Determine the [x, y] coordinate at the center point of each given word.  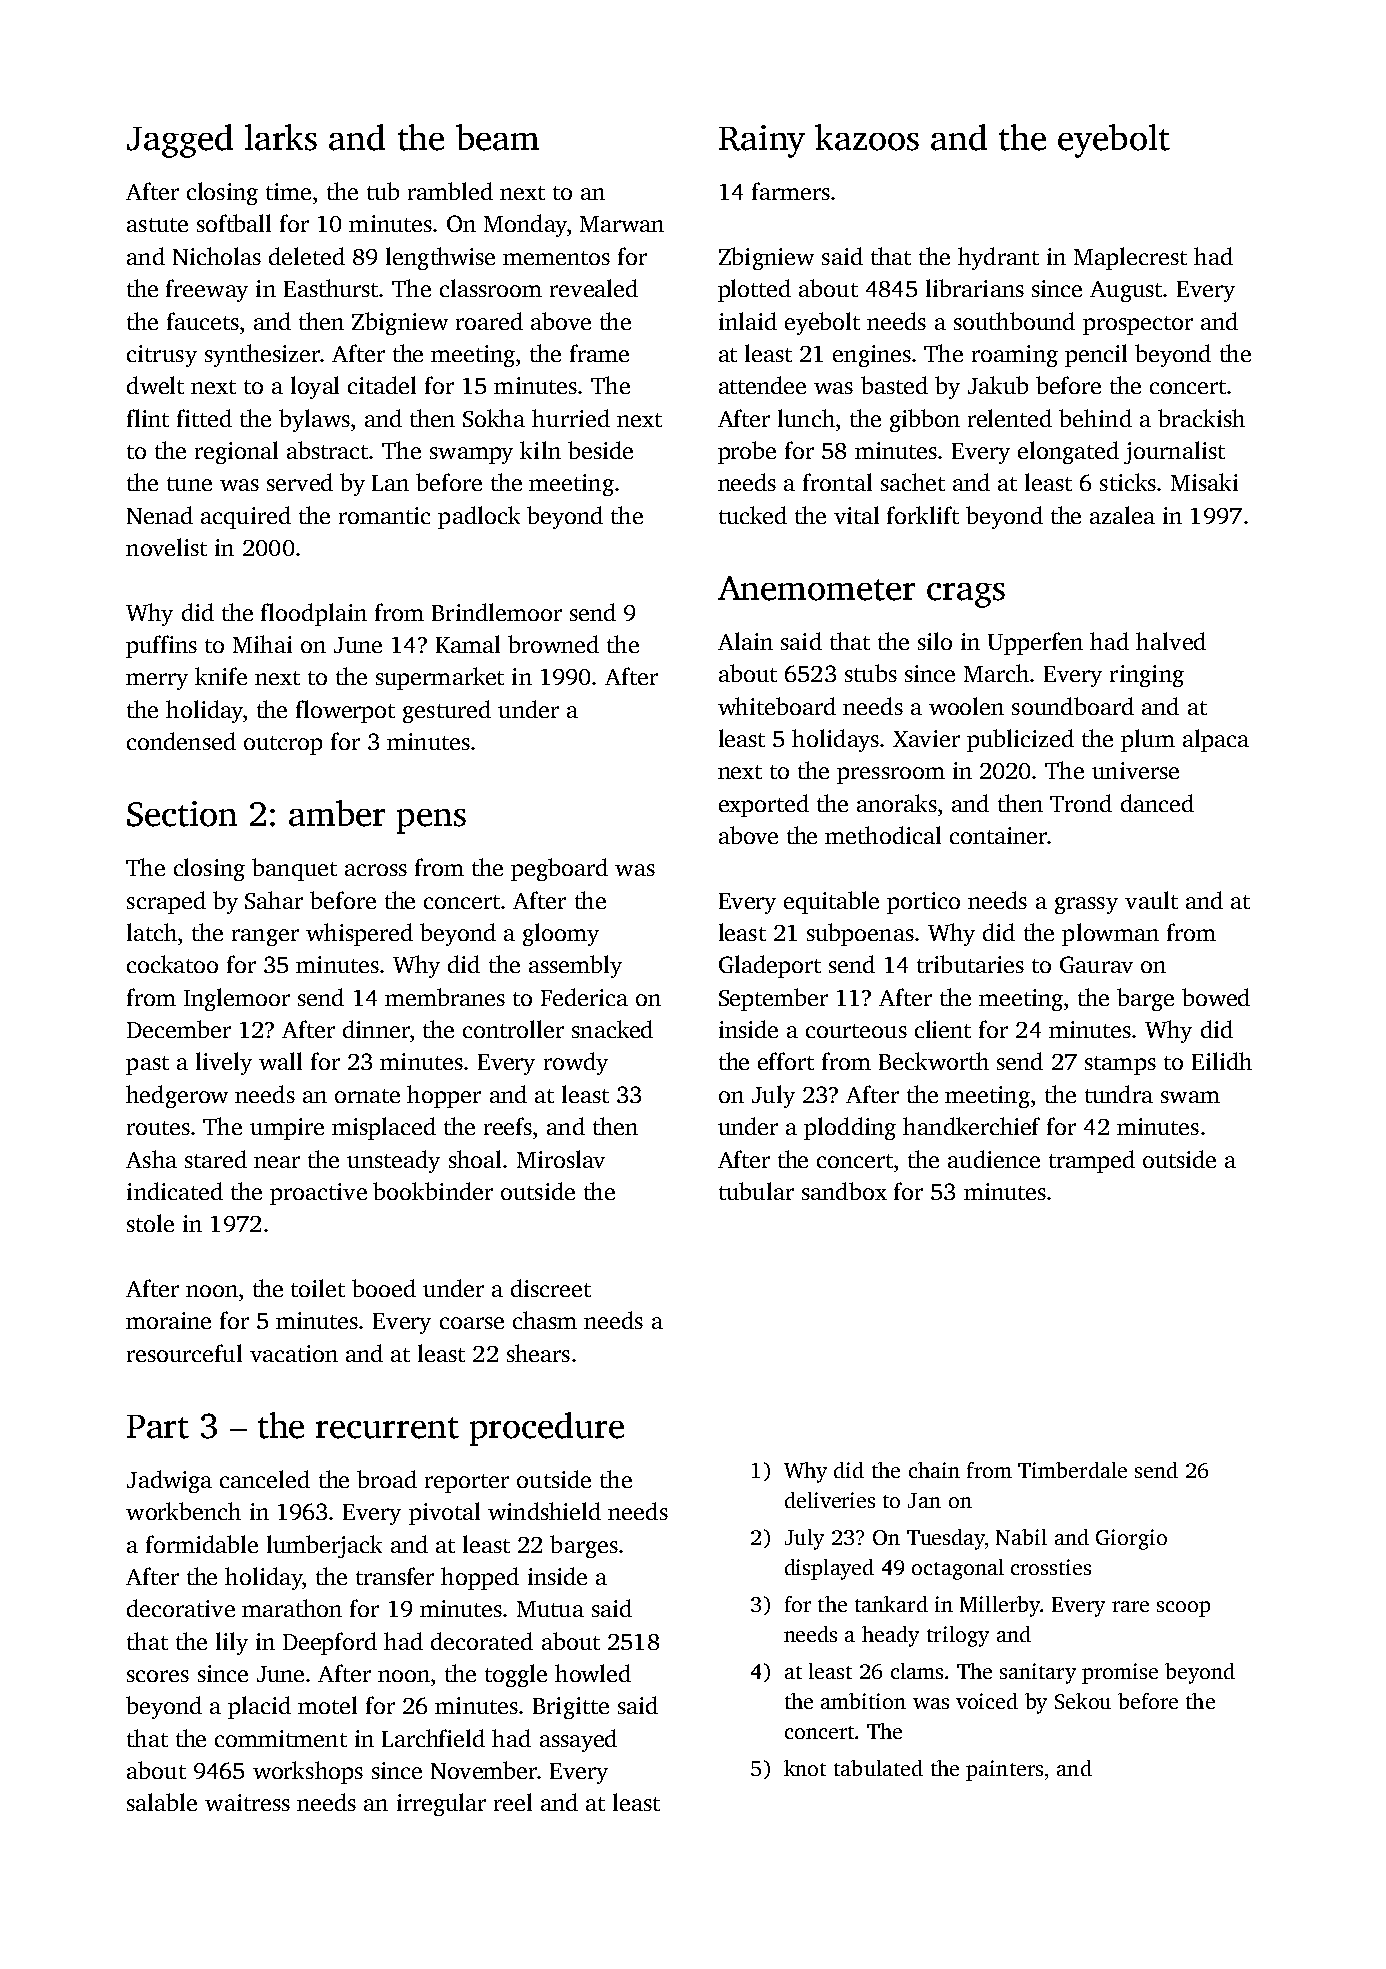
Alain [745, 641]
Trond [1081, 803]
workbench [183, 1511]
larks [281, 137]
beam [497, 137]
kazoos [867, 137]
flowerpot [345, 711]
